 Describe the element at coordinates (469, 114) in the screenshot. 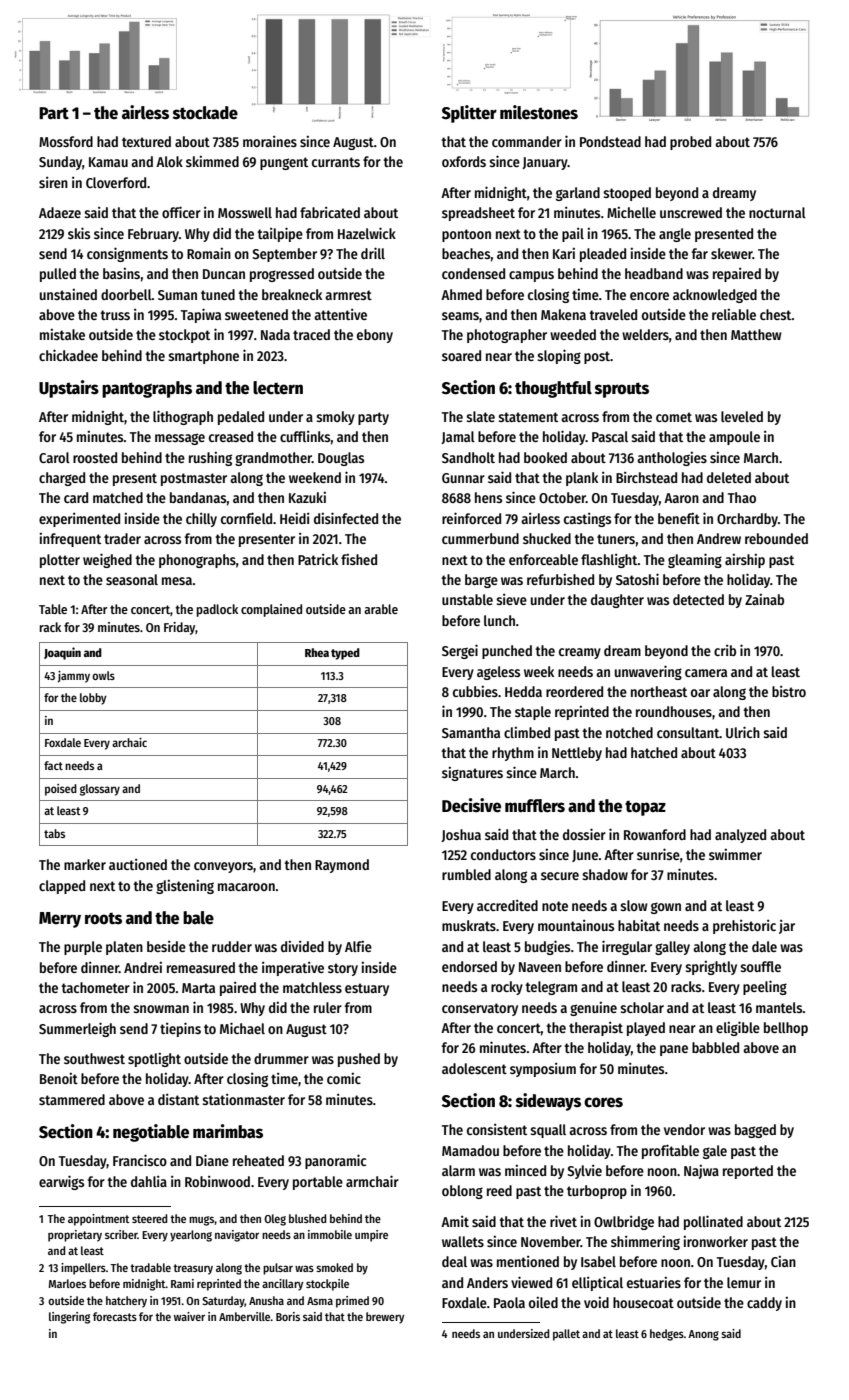

I see `Splitter` at that location.
